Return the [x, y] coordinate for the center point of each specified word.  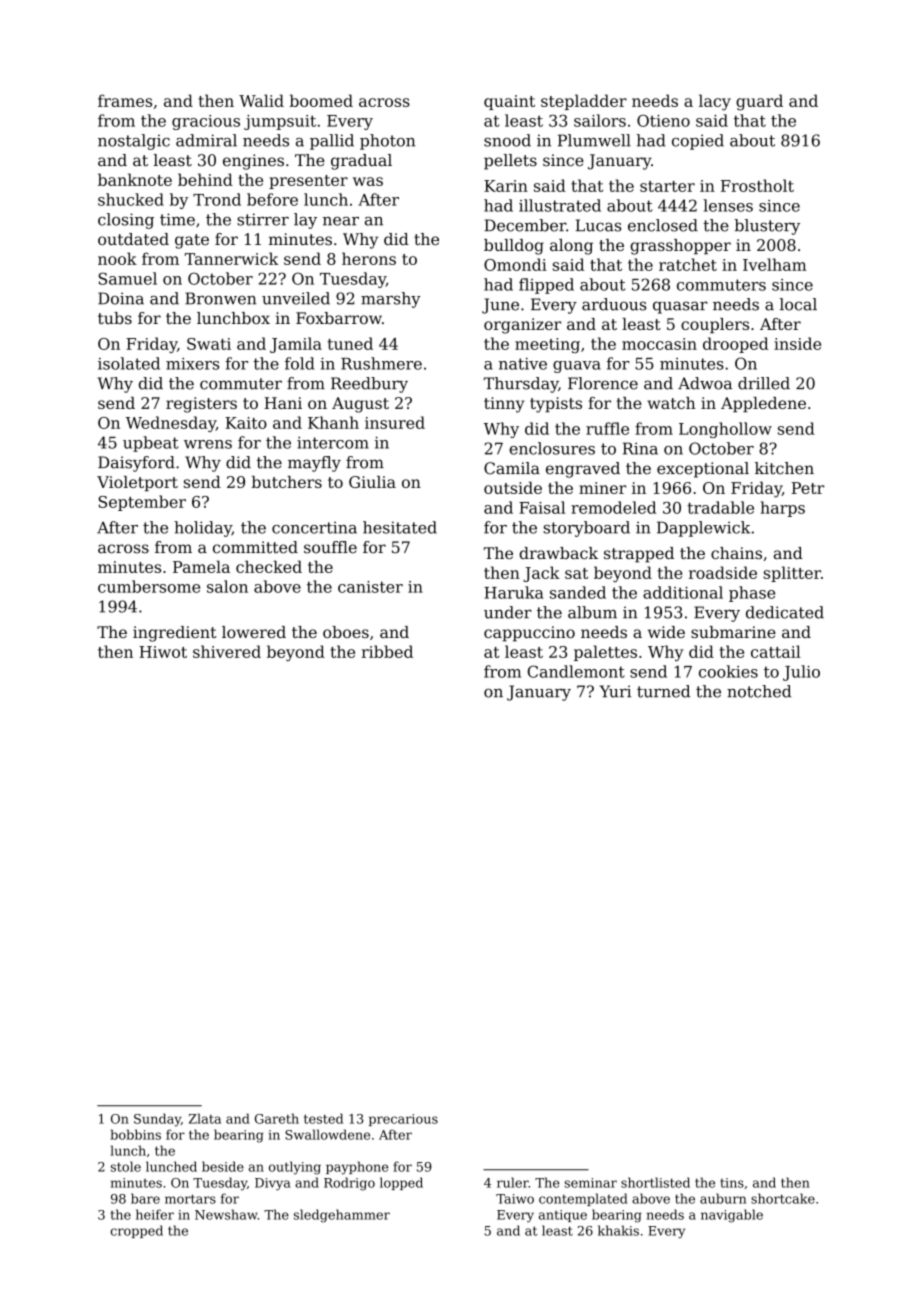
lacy [715, 102]
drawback [558, 553]
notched [759, 691]
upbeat [150, 444]
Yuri [615, 691]
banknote [135, 179]
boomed [321, 100]
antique [563, 1216]
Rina [640, 448]
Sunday [157, 1120]
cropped [137, 1231]
